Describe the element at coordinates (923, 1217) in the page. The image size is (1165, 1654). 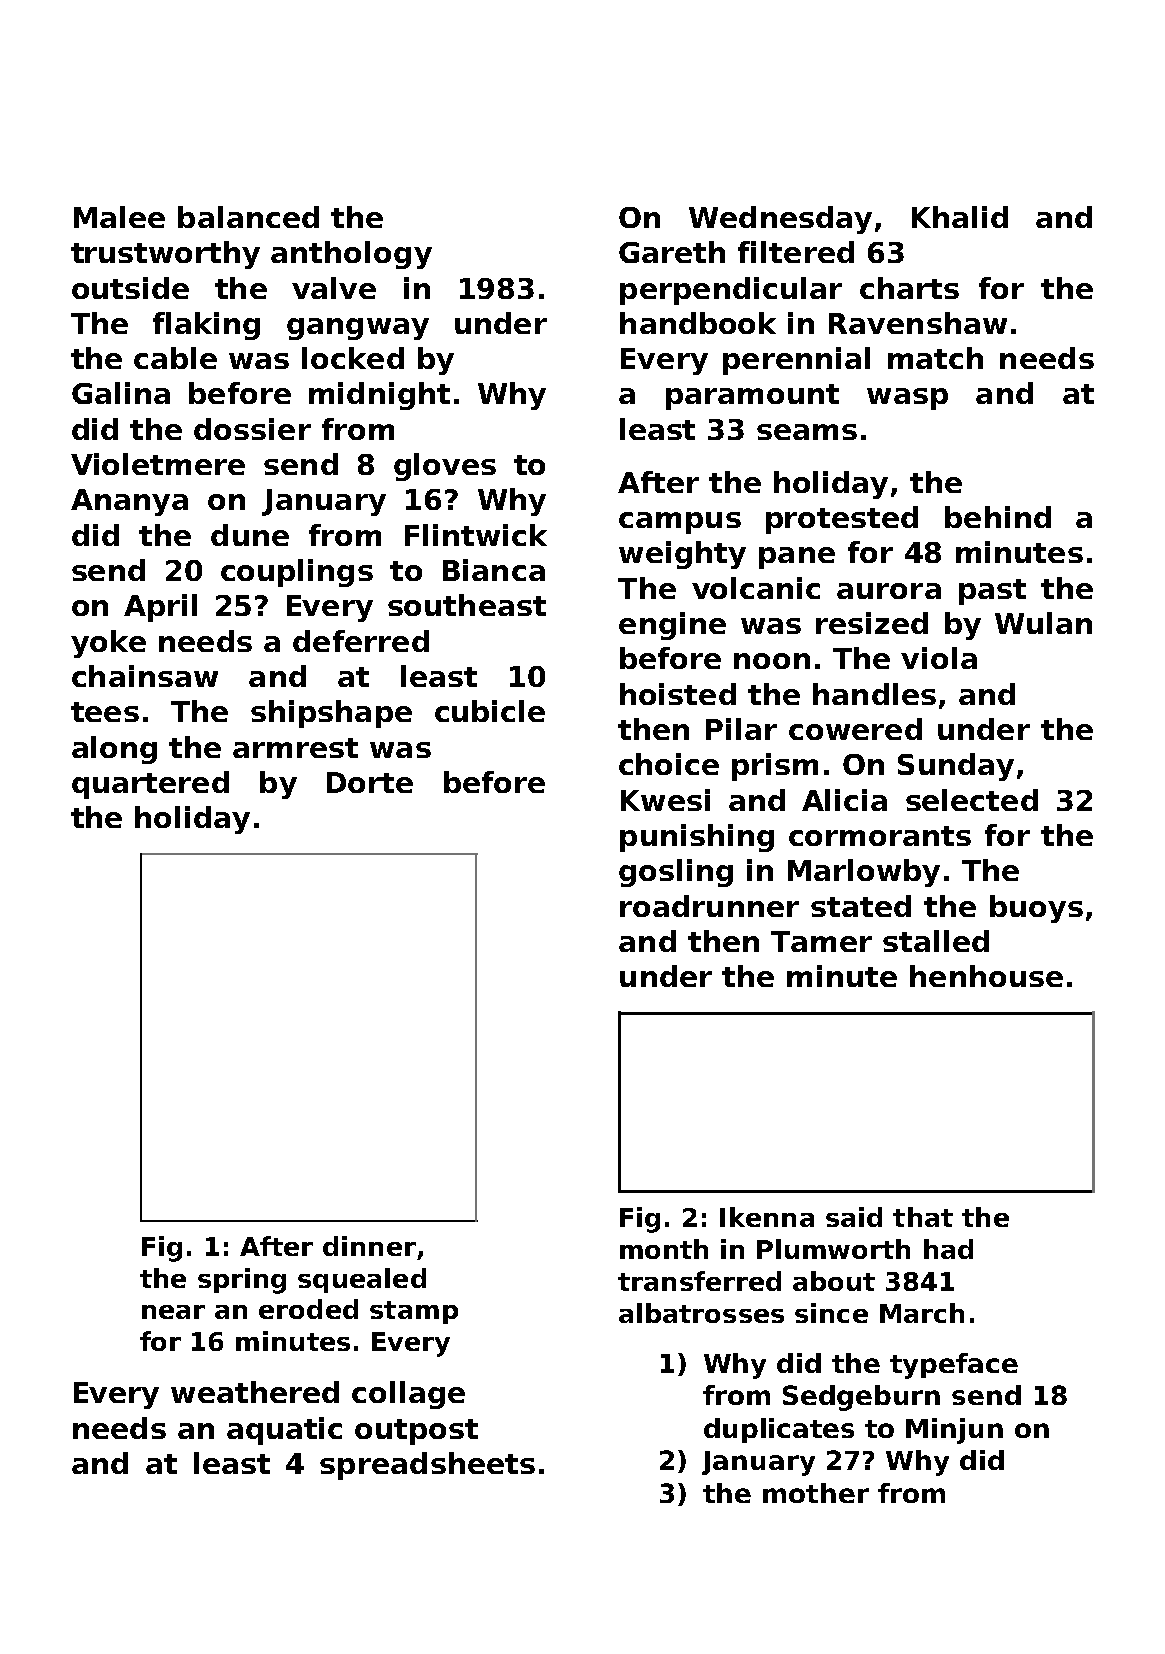
I see `that` at that location.
